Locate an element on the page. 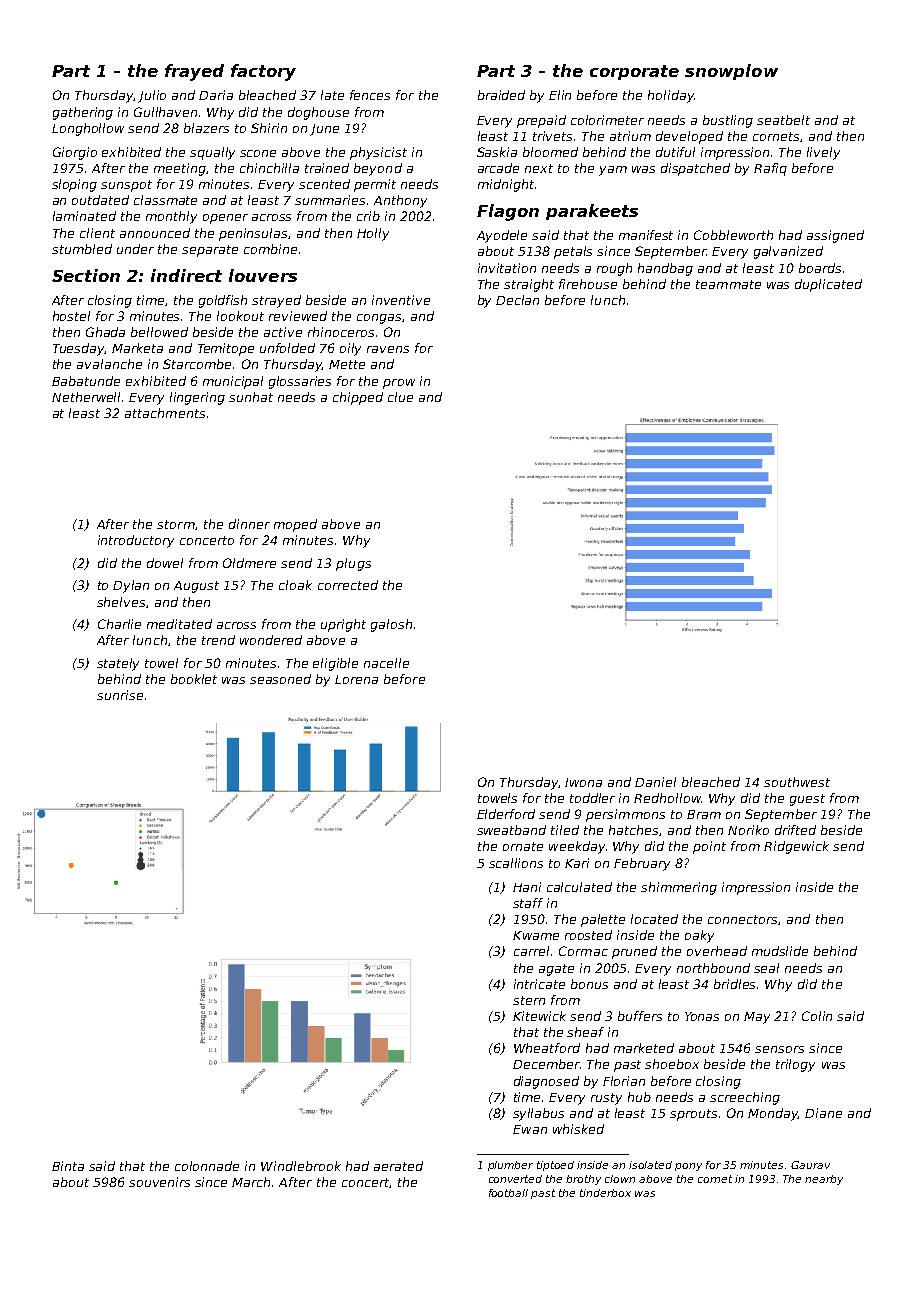 The height and width of the document is (1308, 924). Cobbleworth is located at coordinates (733, 235).
